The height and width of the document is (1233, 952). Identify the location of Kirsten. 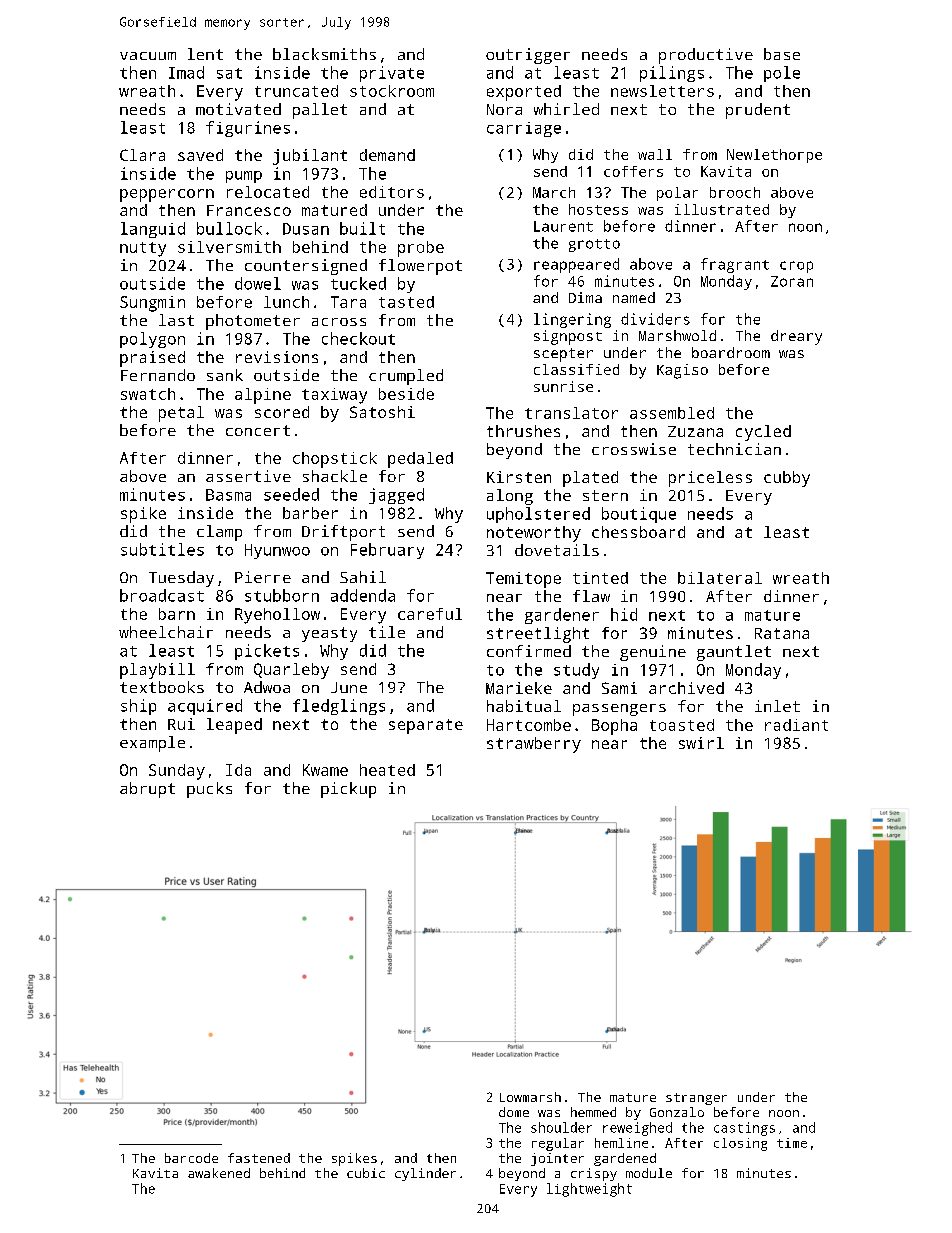
(519, 477).
